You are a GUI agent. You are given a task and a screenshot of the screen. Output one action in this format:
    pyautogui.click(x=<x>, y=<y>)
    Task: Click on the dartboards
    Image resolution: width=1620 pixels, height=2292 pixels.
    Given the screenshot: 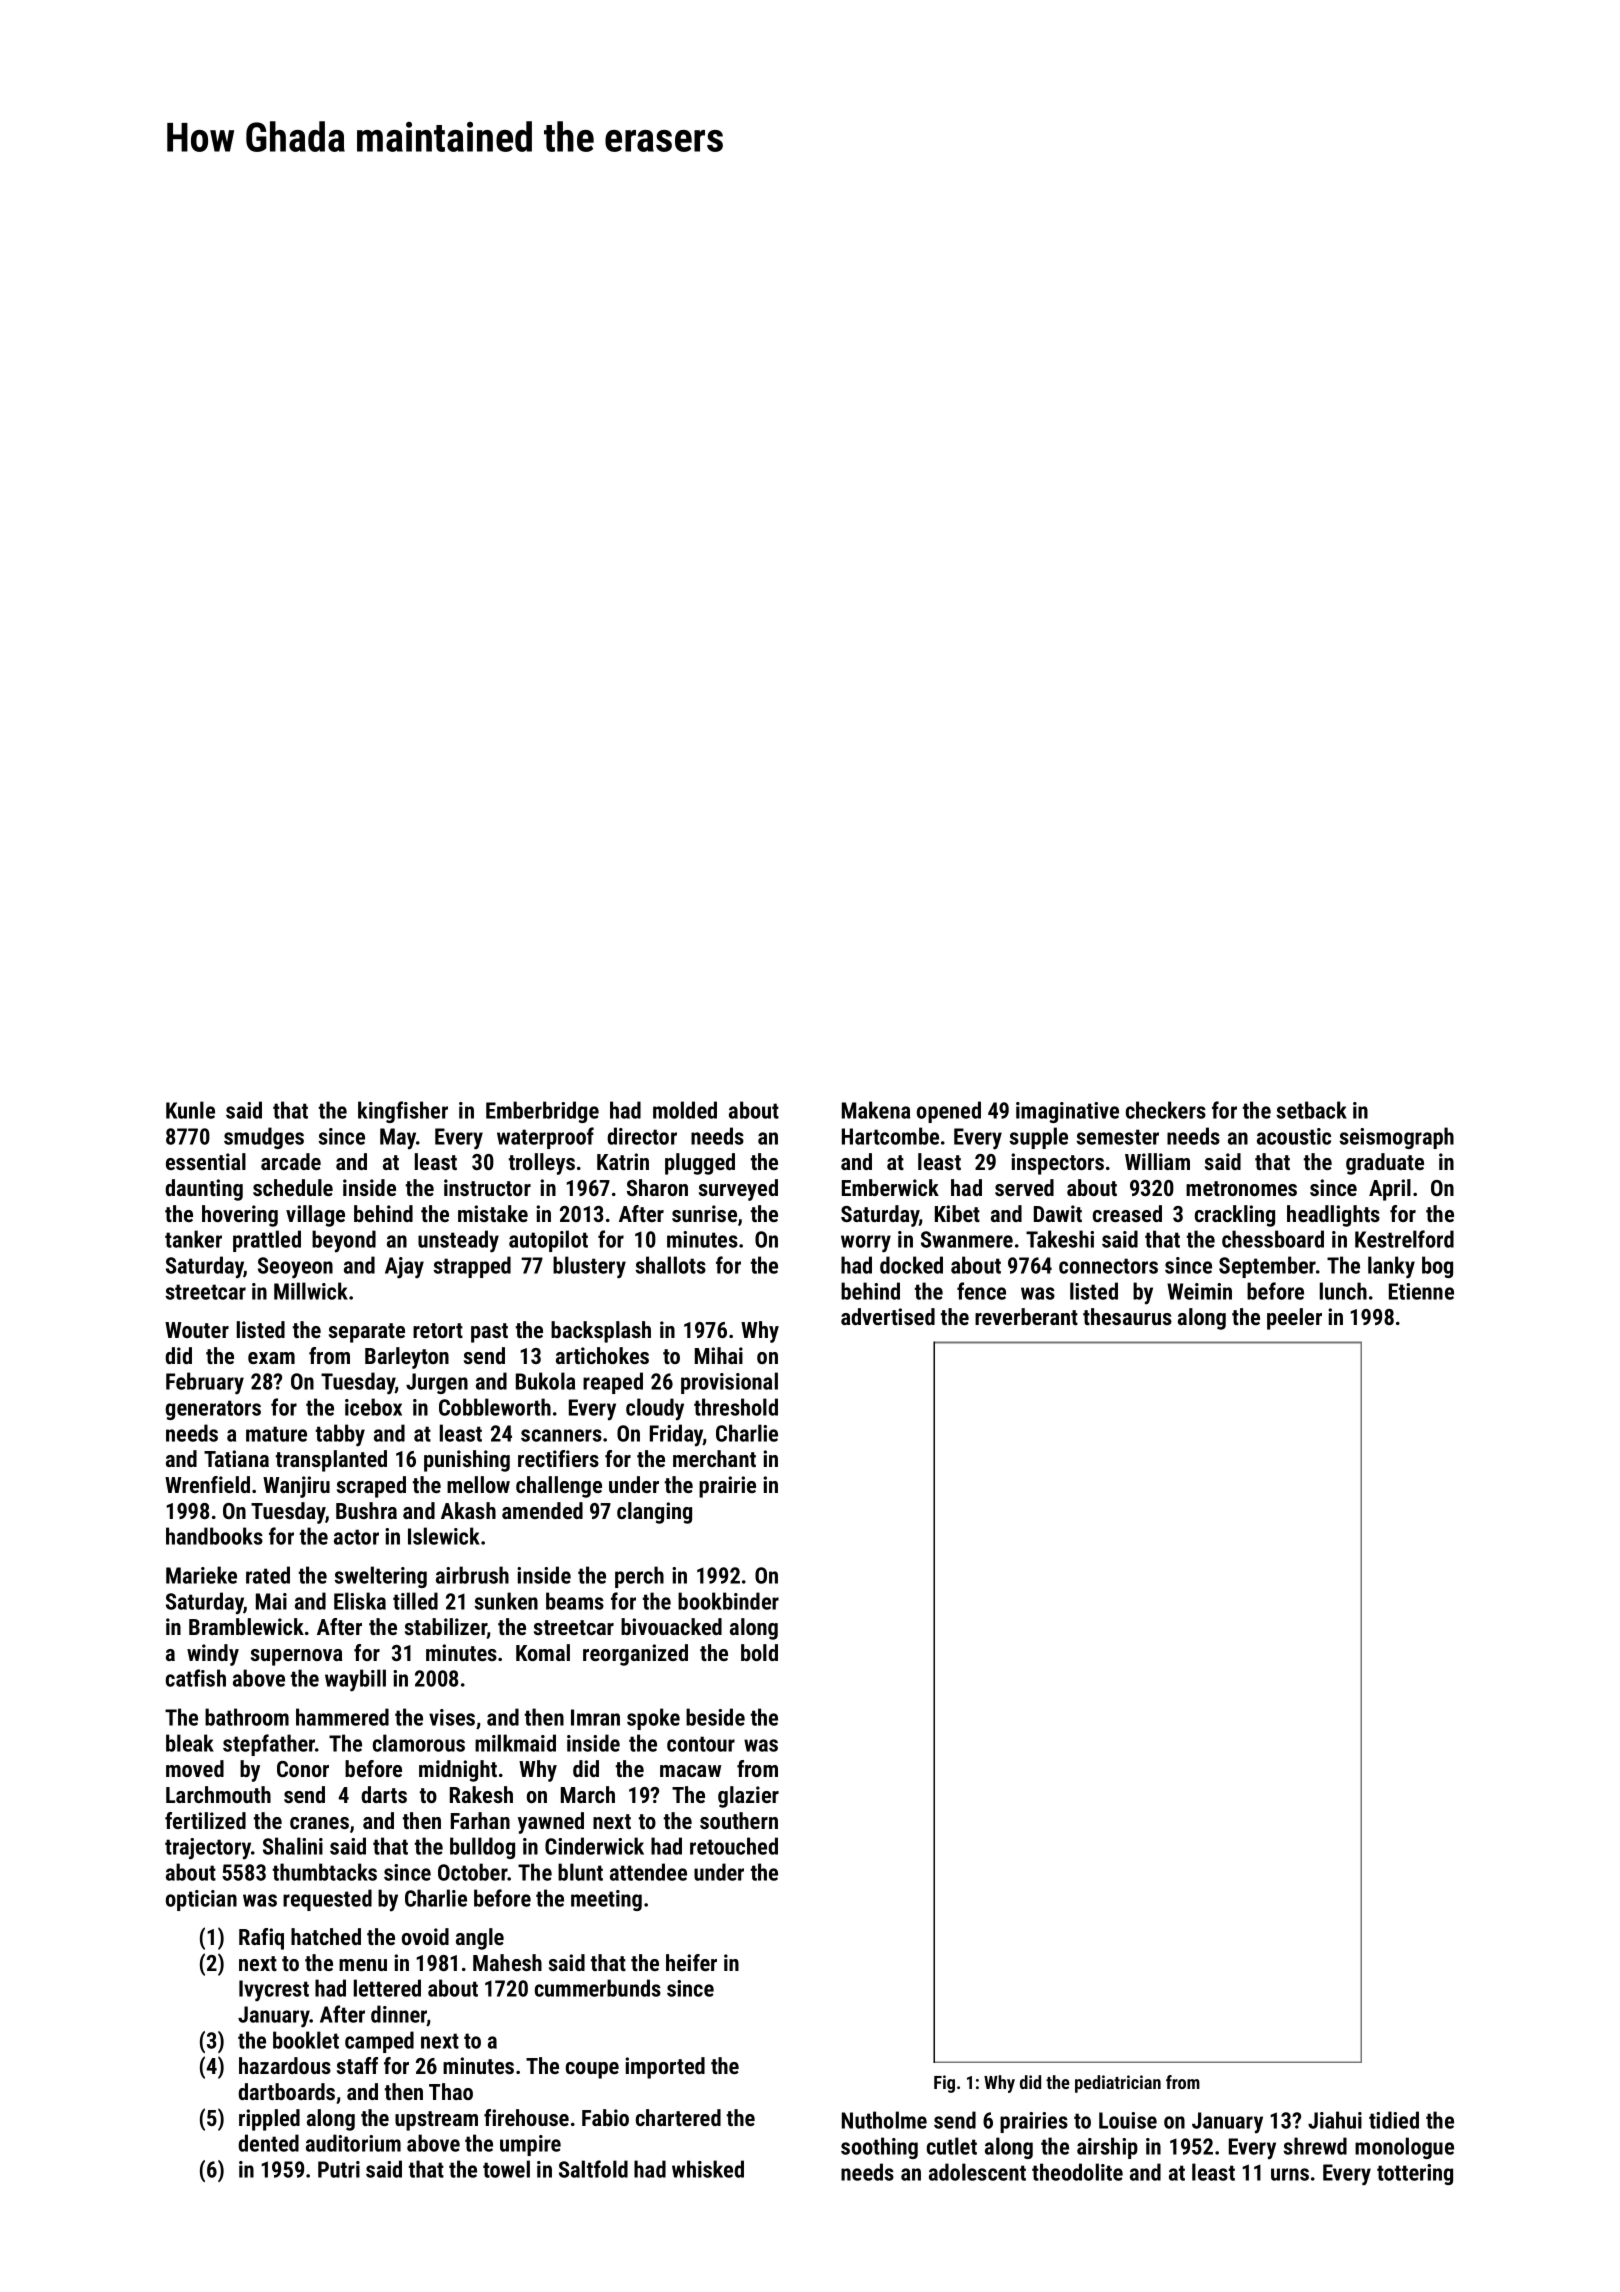 What is the action you would take?
    pyautogui.click(x=286, y=2091)
